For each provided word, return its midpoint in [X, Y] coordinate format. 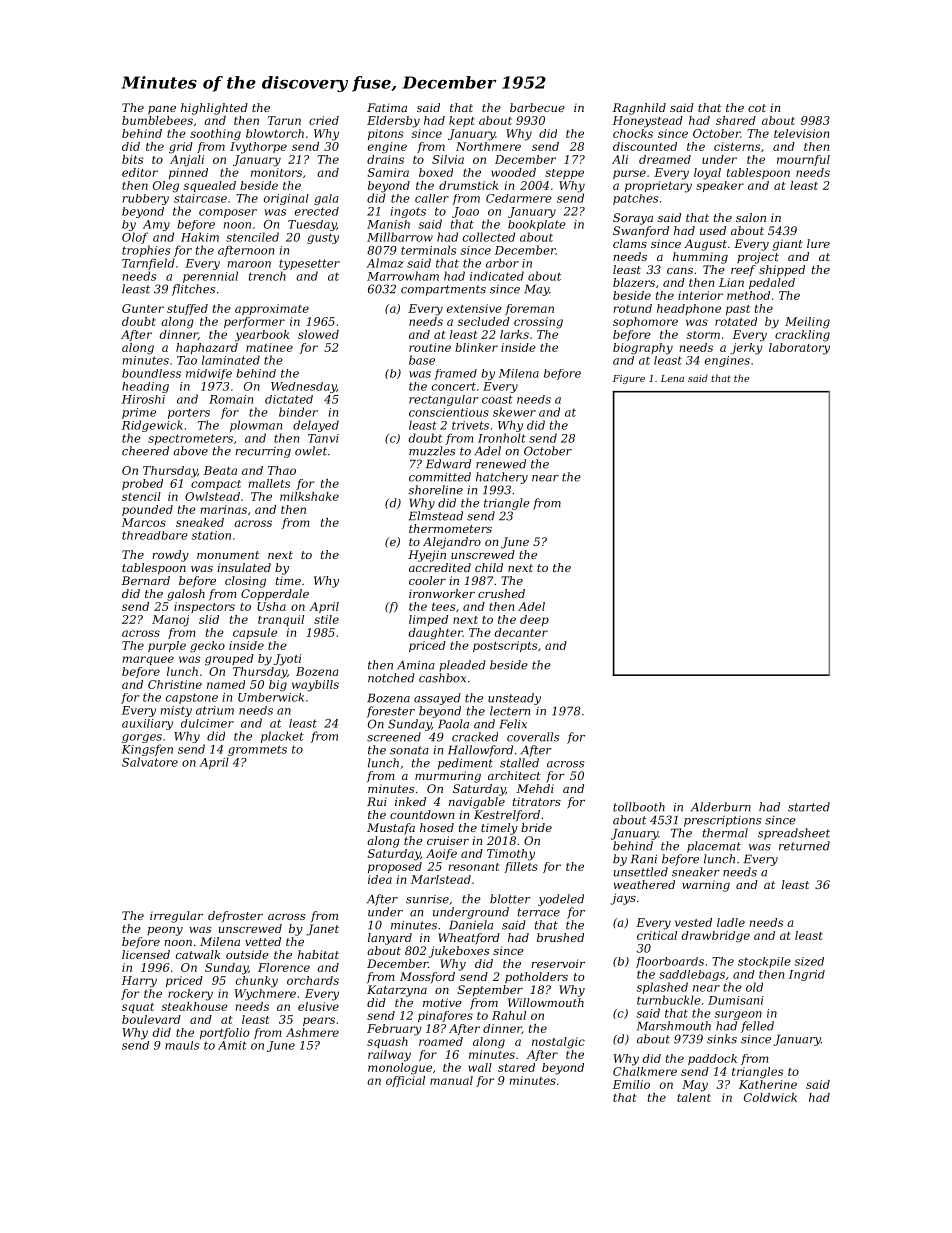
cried [324, 120]
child [489, 567]
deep [534, 620]
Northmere [488, 146]
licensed [146, 954]
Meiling [807, 323]
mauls [182, 1045]
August [705, 245]
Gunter [143, 308]
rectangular [443, 400]
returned [804, 846]
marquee [148, 660]
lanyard [390, 939]
